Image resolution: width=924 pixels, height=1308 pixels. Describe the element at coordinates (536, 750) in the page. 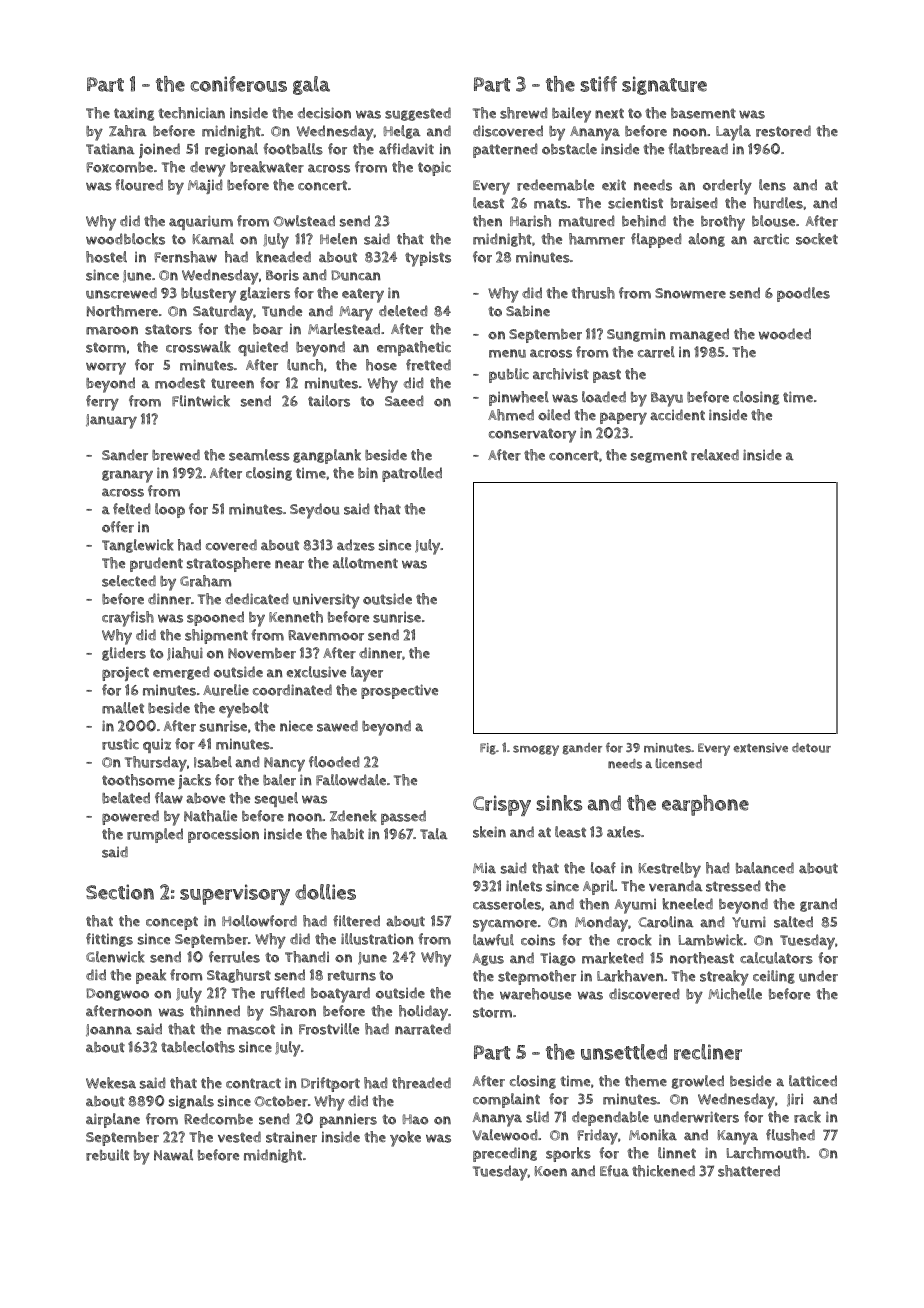

I see `smoggy` at that location.
